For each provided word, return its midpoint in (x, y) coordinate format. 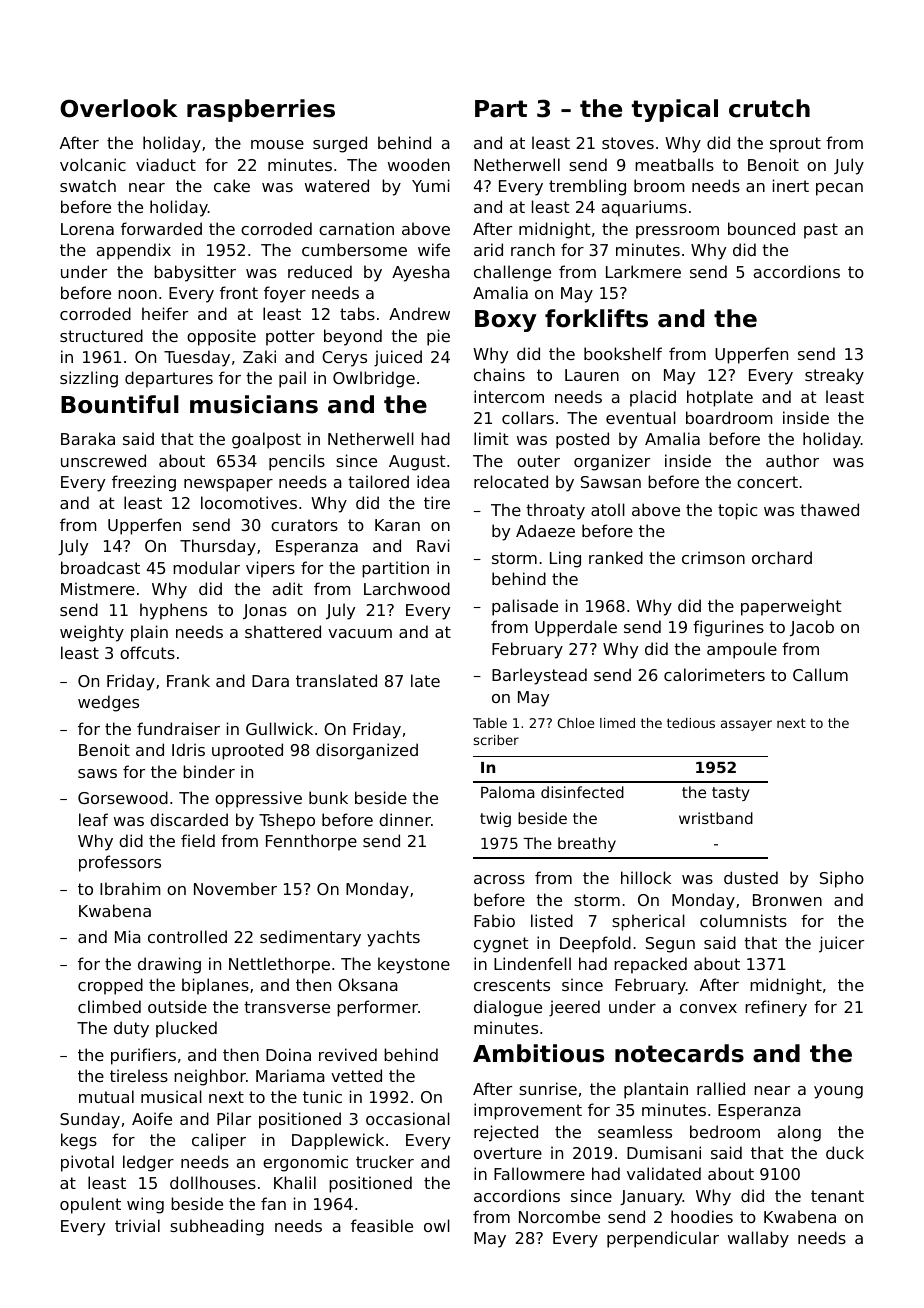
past (821, 231)
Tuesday (197, 358)
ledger (148, 1163)
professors (120, 863)
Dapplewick (338, 1141)
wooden (419, 164)
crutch (769, 108)
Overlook (118, 108)
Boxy (506, 321)
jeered (574, 1008)
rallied (721, 1088)
